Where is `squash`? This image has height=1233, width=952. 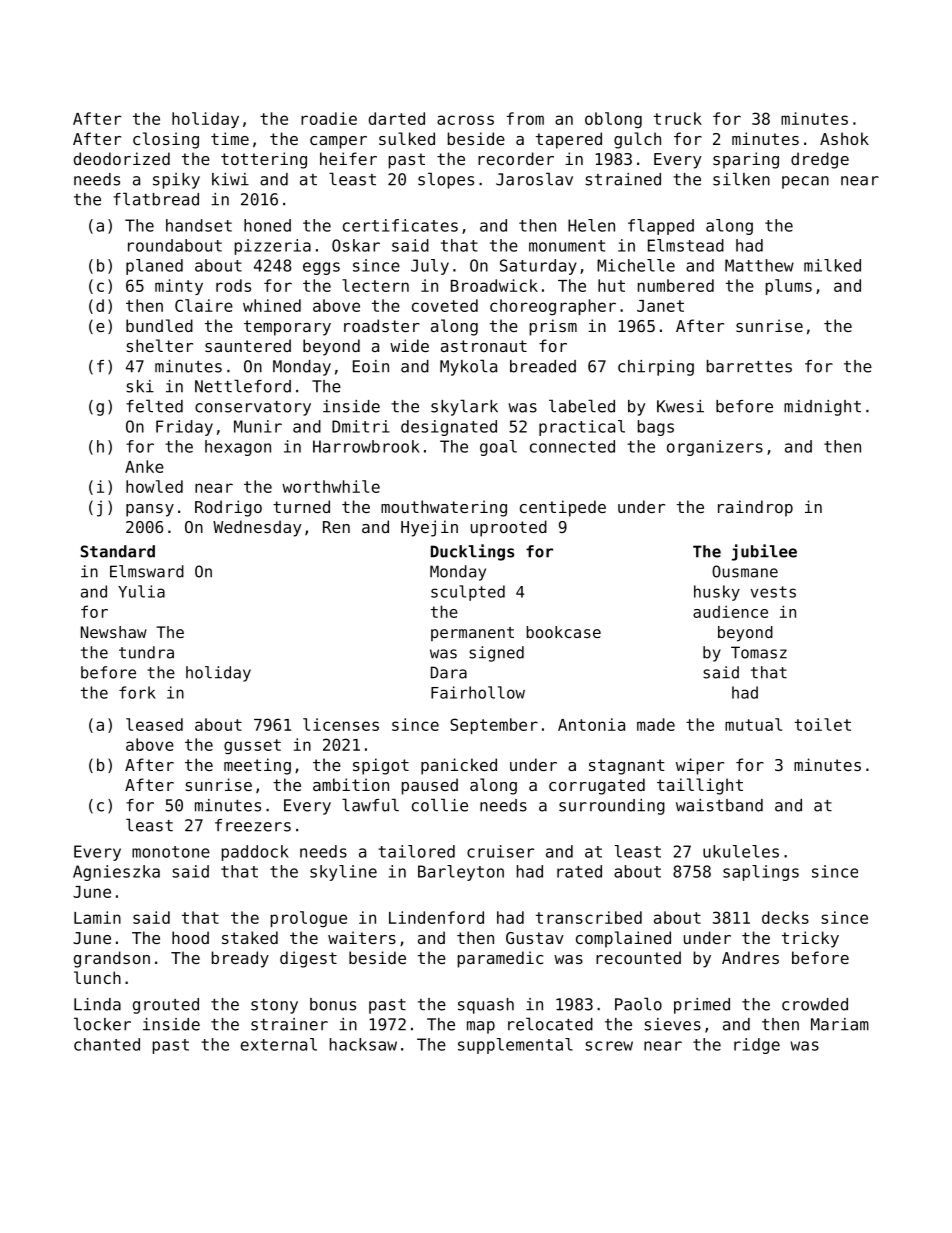
squash is located at coordinates (486, 1006).
